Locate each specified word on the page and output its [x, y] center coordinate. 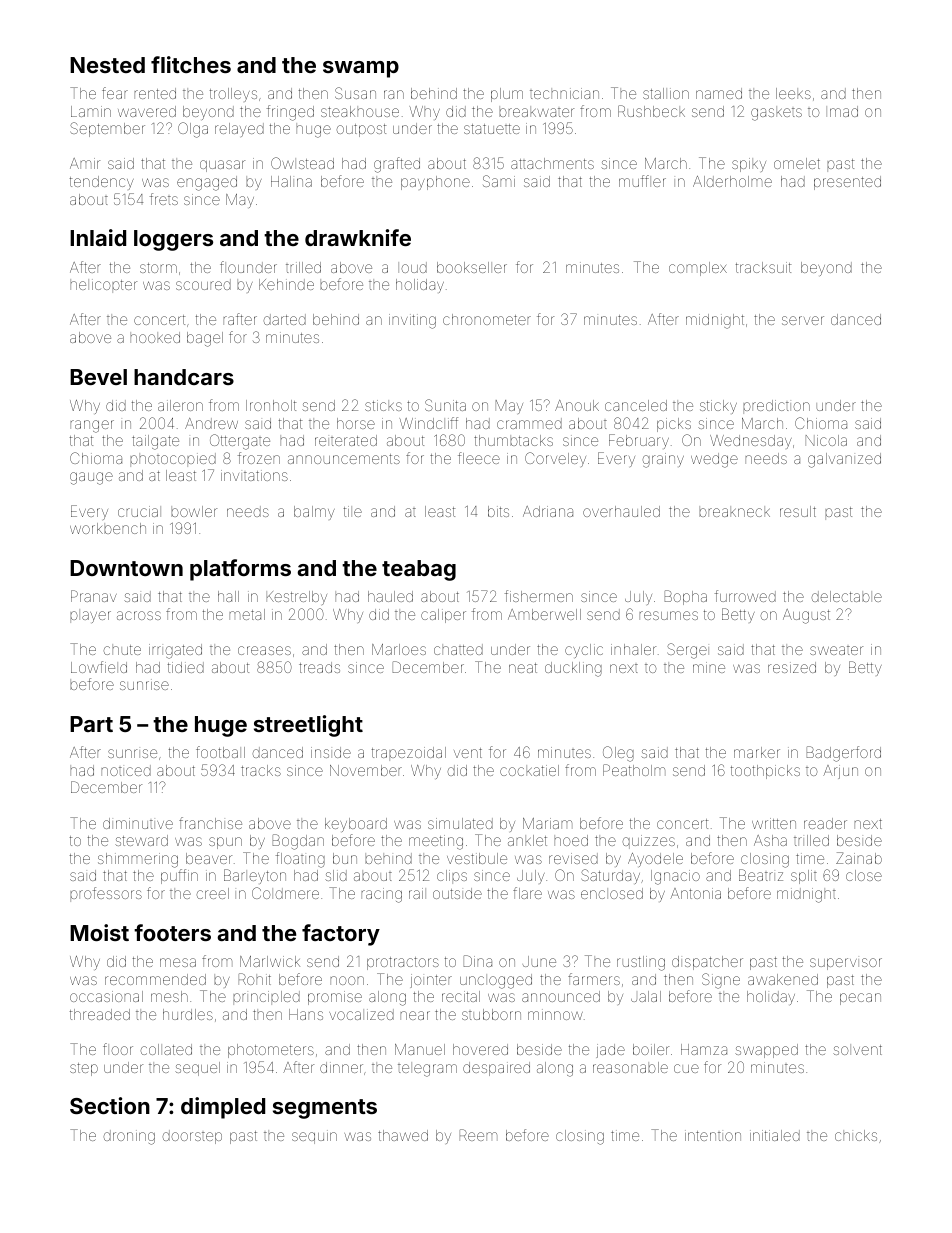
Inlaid [98, 237]
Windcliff [428, 423]
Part [91, 724]
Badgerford [844, 754]
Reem [478, 1135]
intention [713, 1135]
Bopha [686, 597]
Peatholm [634, 770]
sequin [314, 1137]
